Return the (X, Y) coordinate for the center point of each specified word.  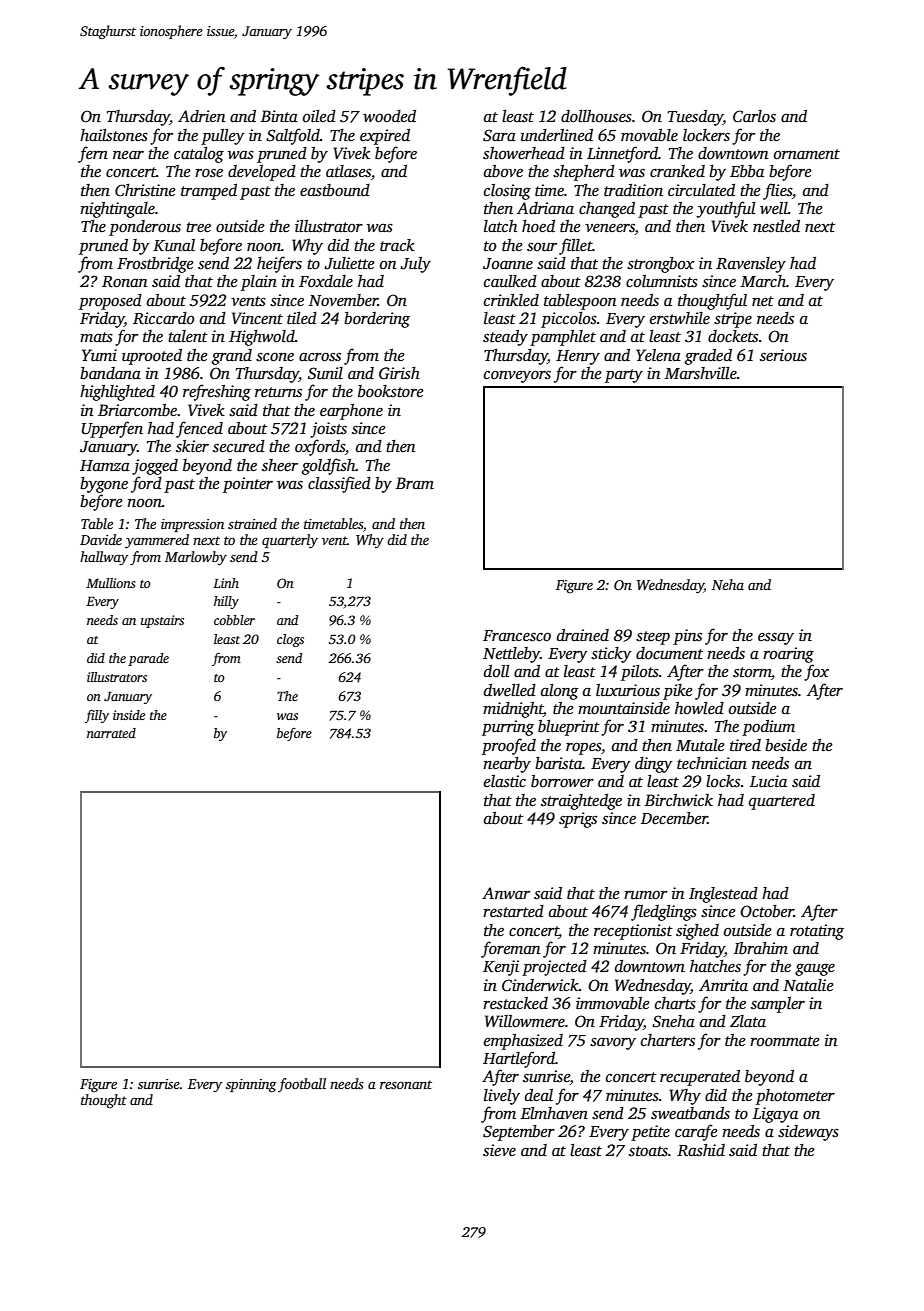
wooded (389, 116)
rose (209, 173)
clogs (290, 640)
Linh (226, 583)
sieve (499, 1150)
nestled (776, 226)
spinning (251, 1086)
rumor (645, 895)
